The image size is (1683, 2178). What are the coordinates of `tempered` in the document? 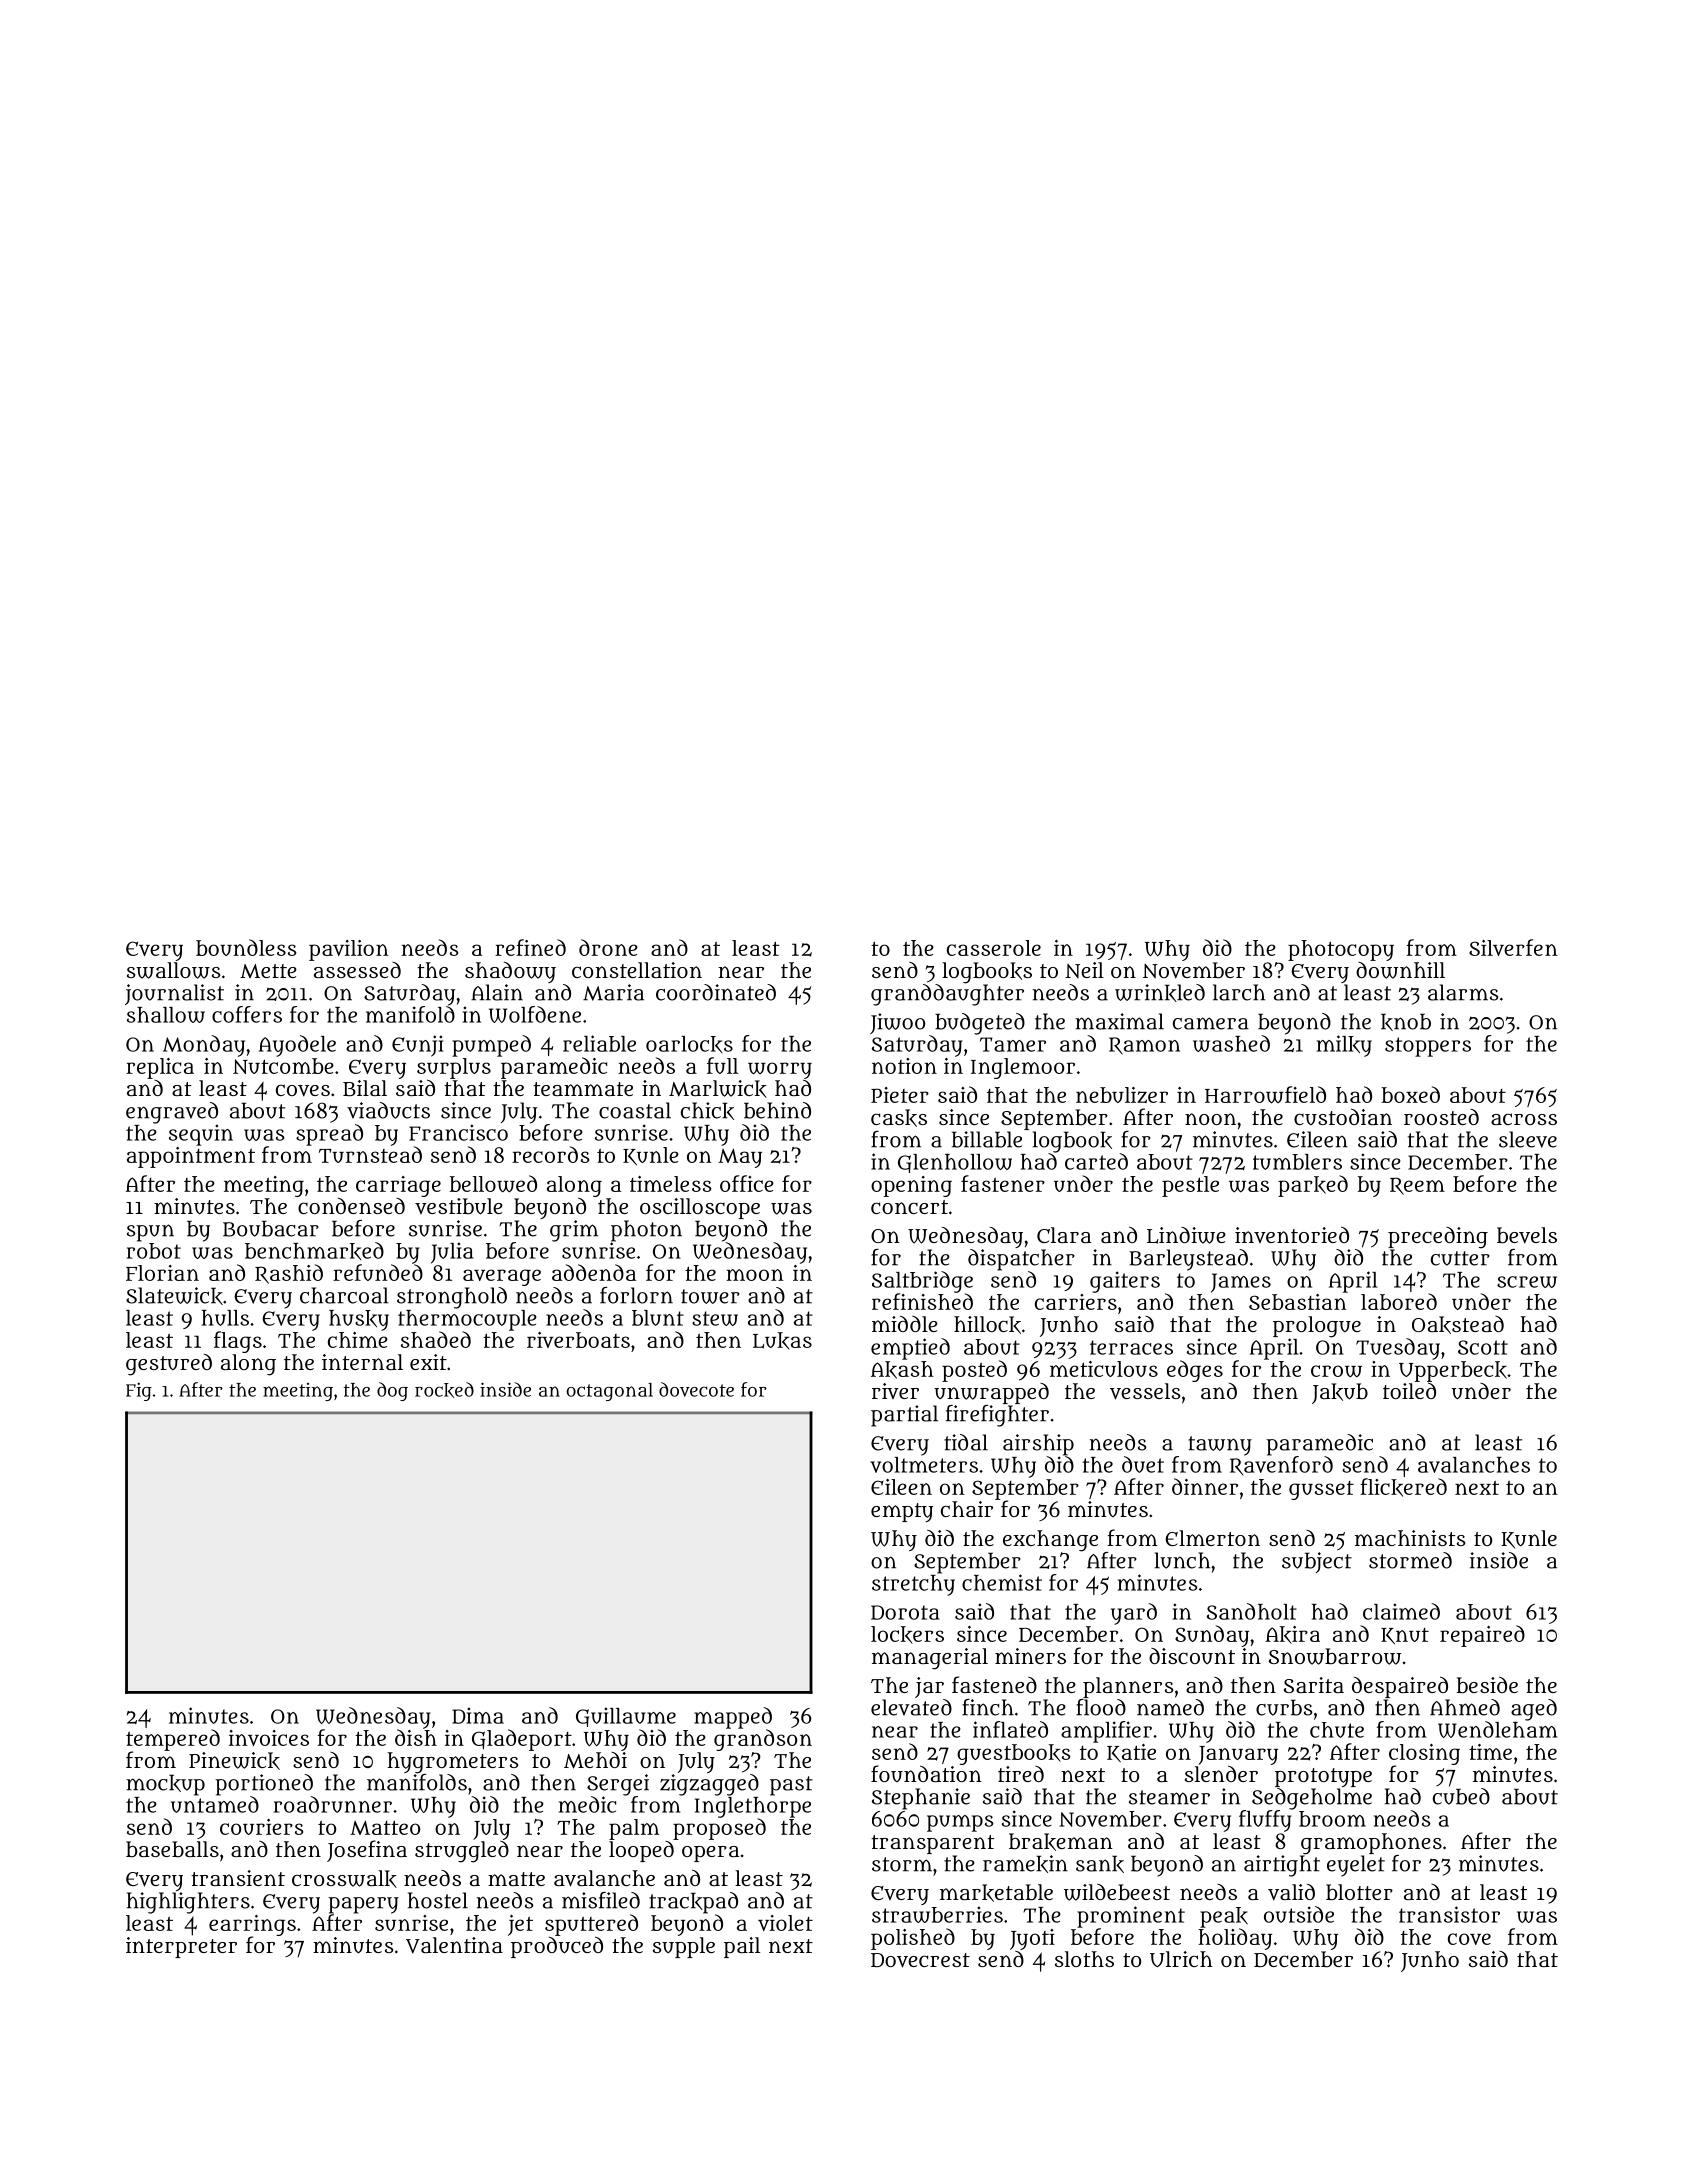 It's located at (173, 1740).
